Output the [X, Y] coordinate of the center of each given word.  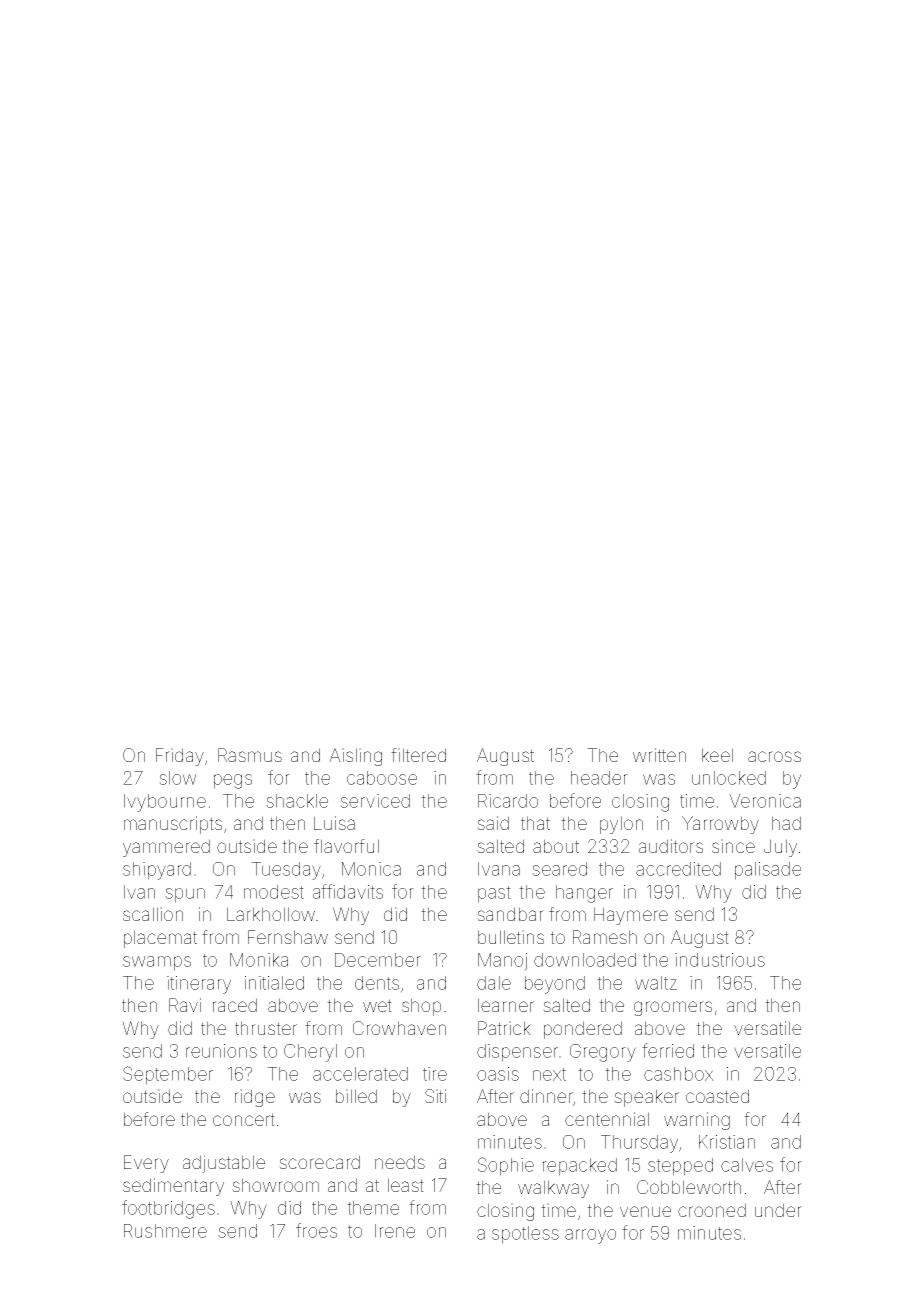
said [493, 823]
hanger [584, 894]
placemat [160, 939]
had [786, 823]
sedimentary [173, 1187]
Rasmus [250, 755]
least [406, 1185]
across [774, 756]
